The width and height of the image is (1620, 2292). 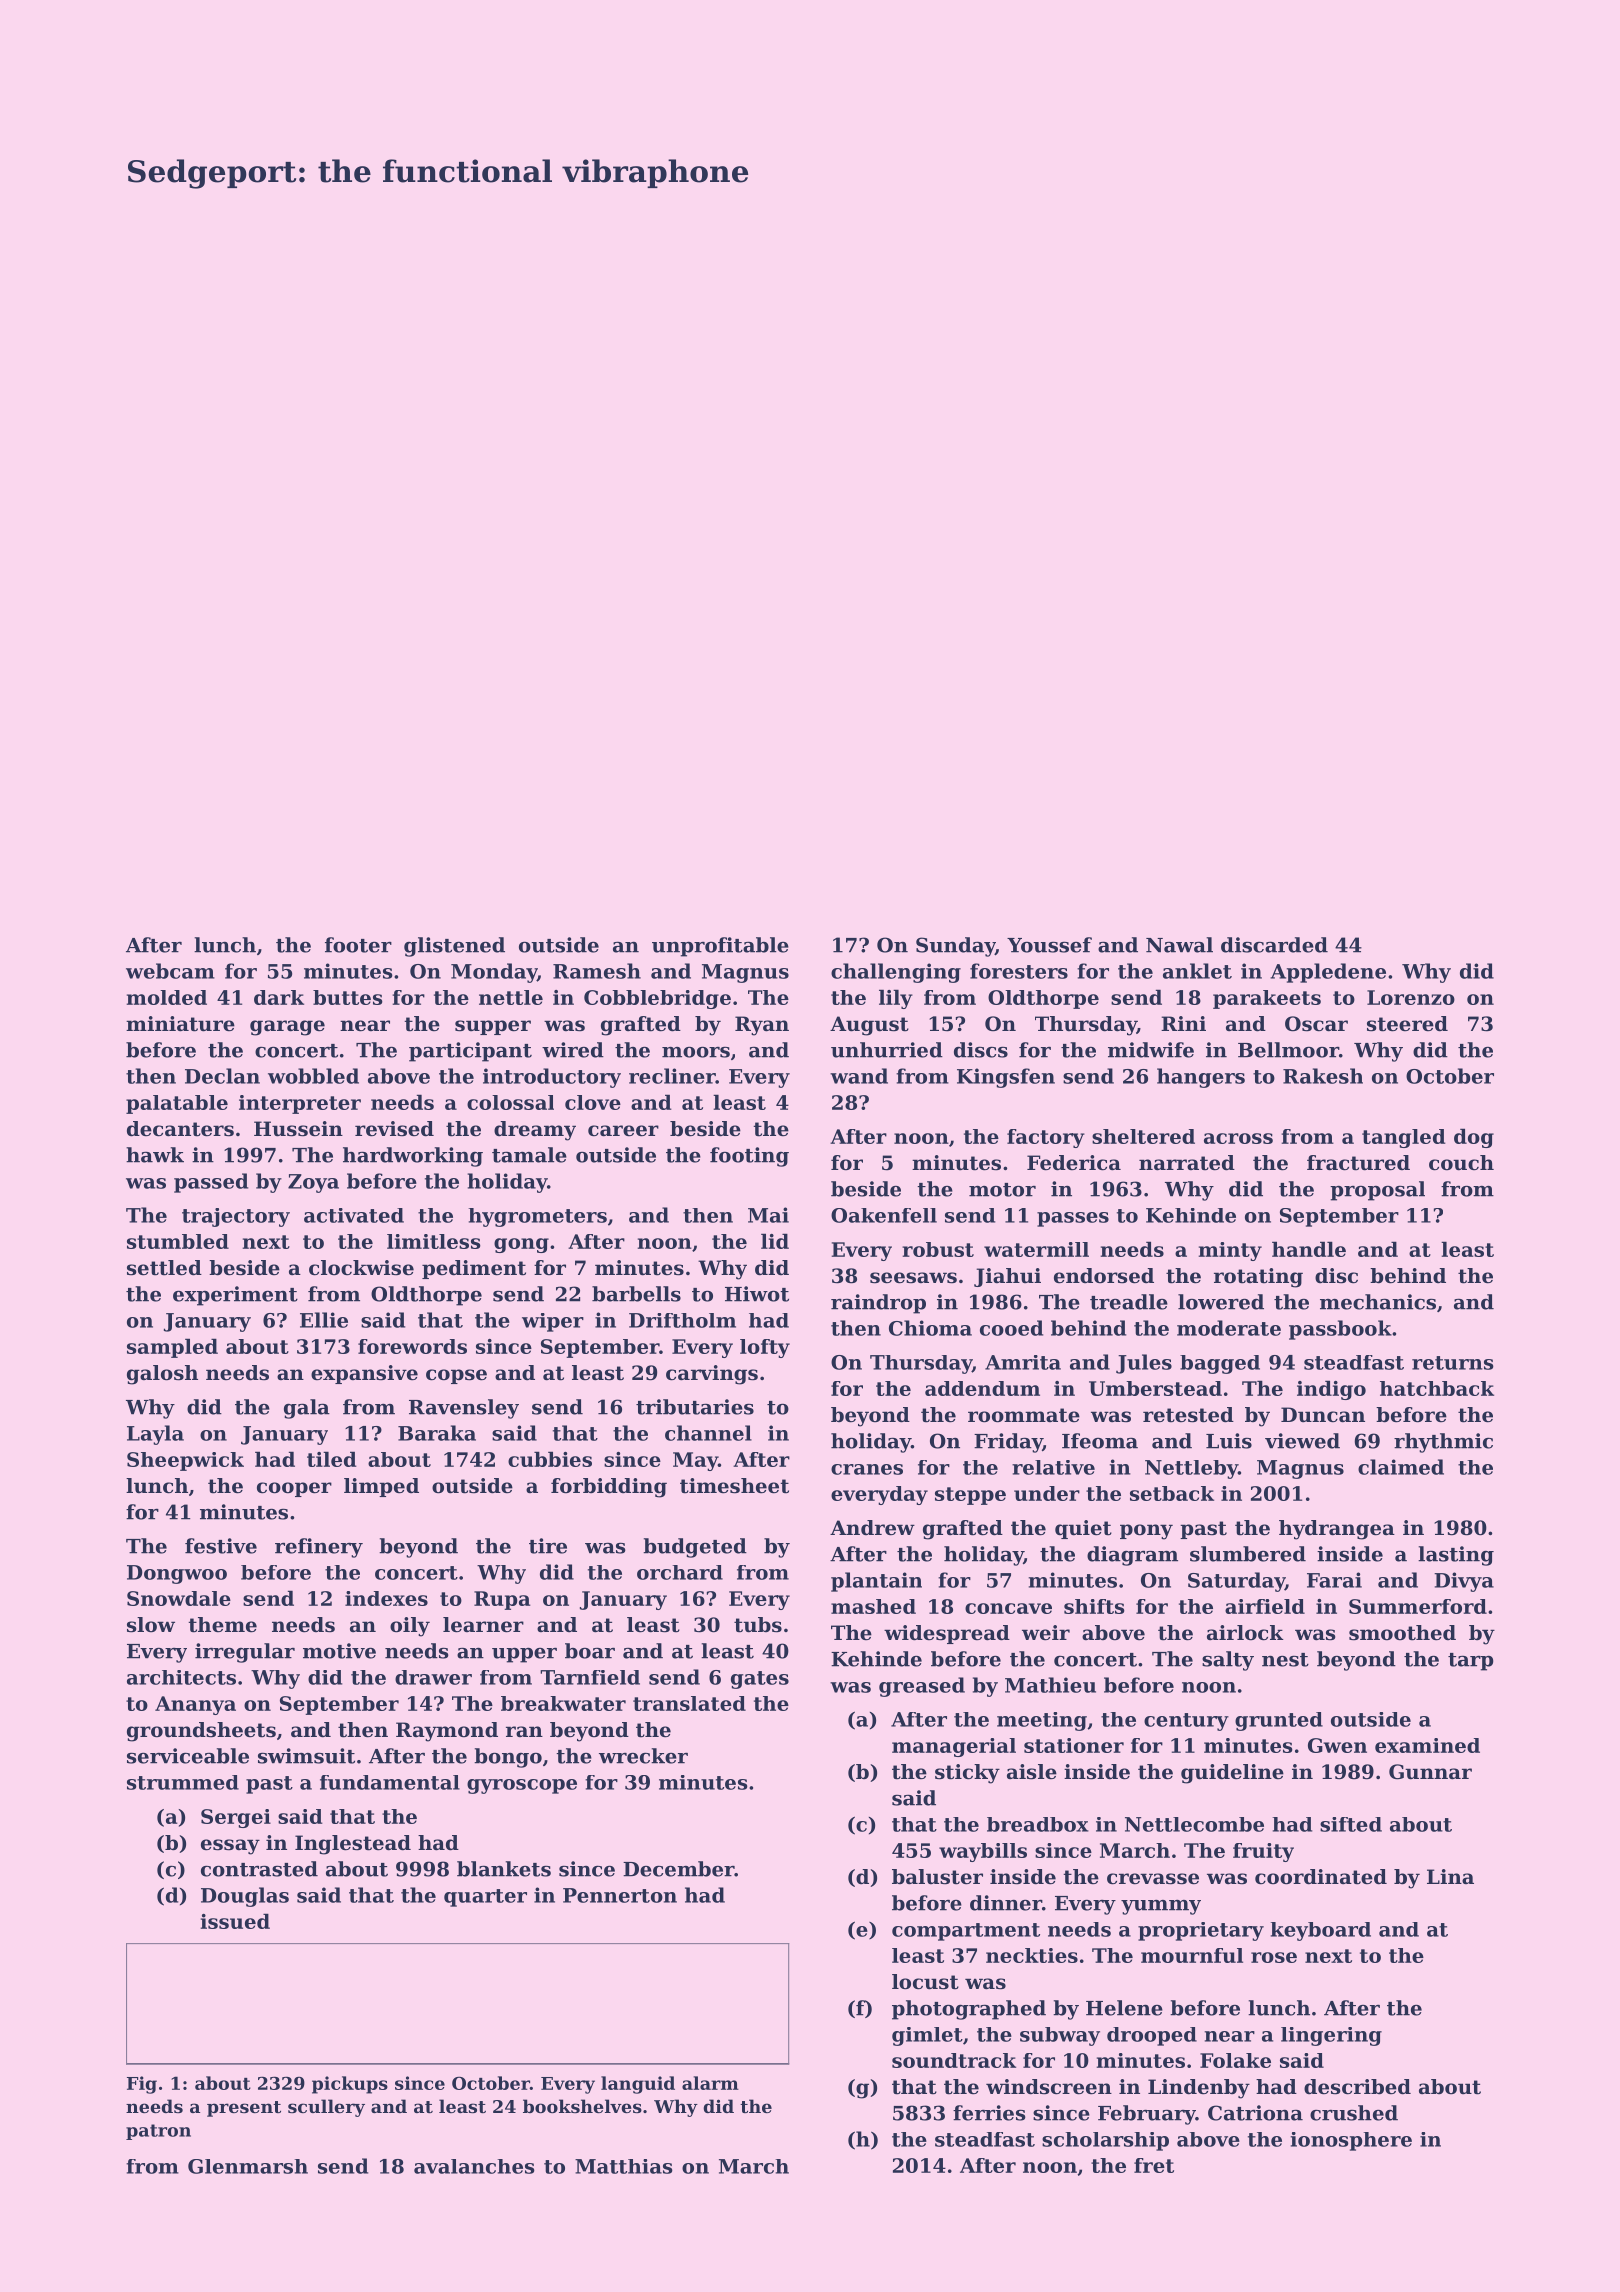 I want to click on wired, so click(x=573, y=1050).
